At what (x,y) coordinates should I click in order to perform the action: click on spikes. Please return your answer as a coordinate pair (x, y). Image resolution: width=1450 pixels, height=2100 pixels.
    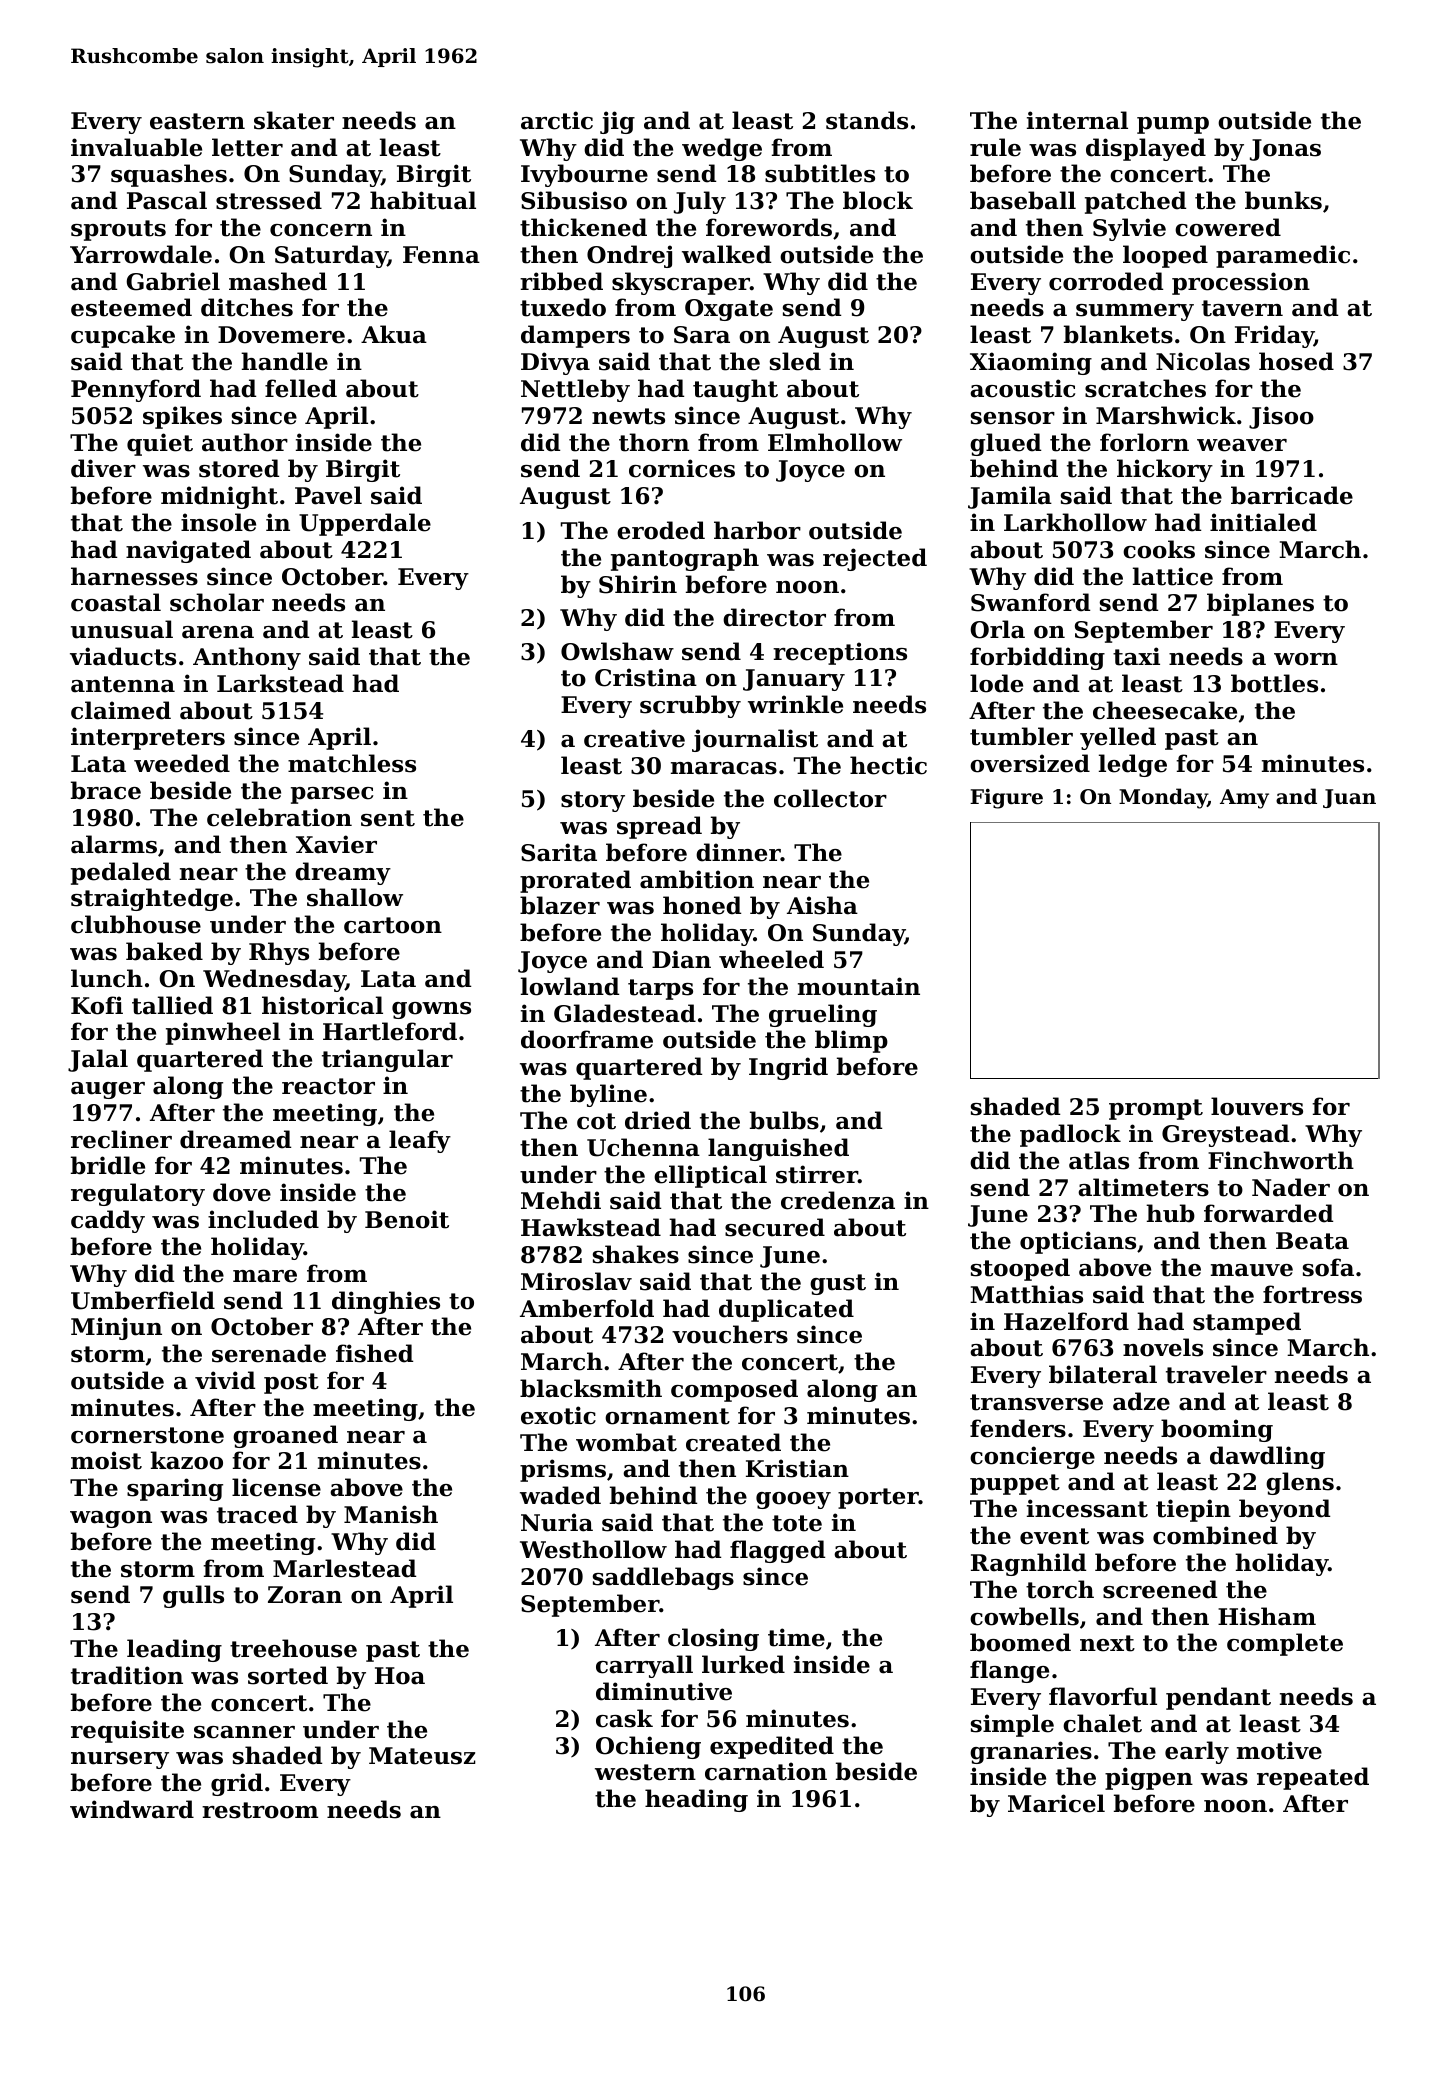
    Looking at the image, I should click on (182, 417).
